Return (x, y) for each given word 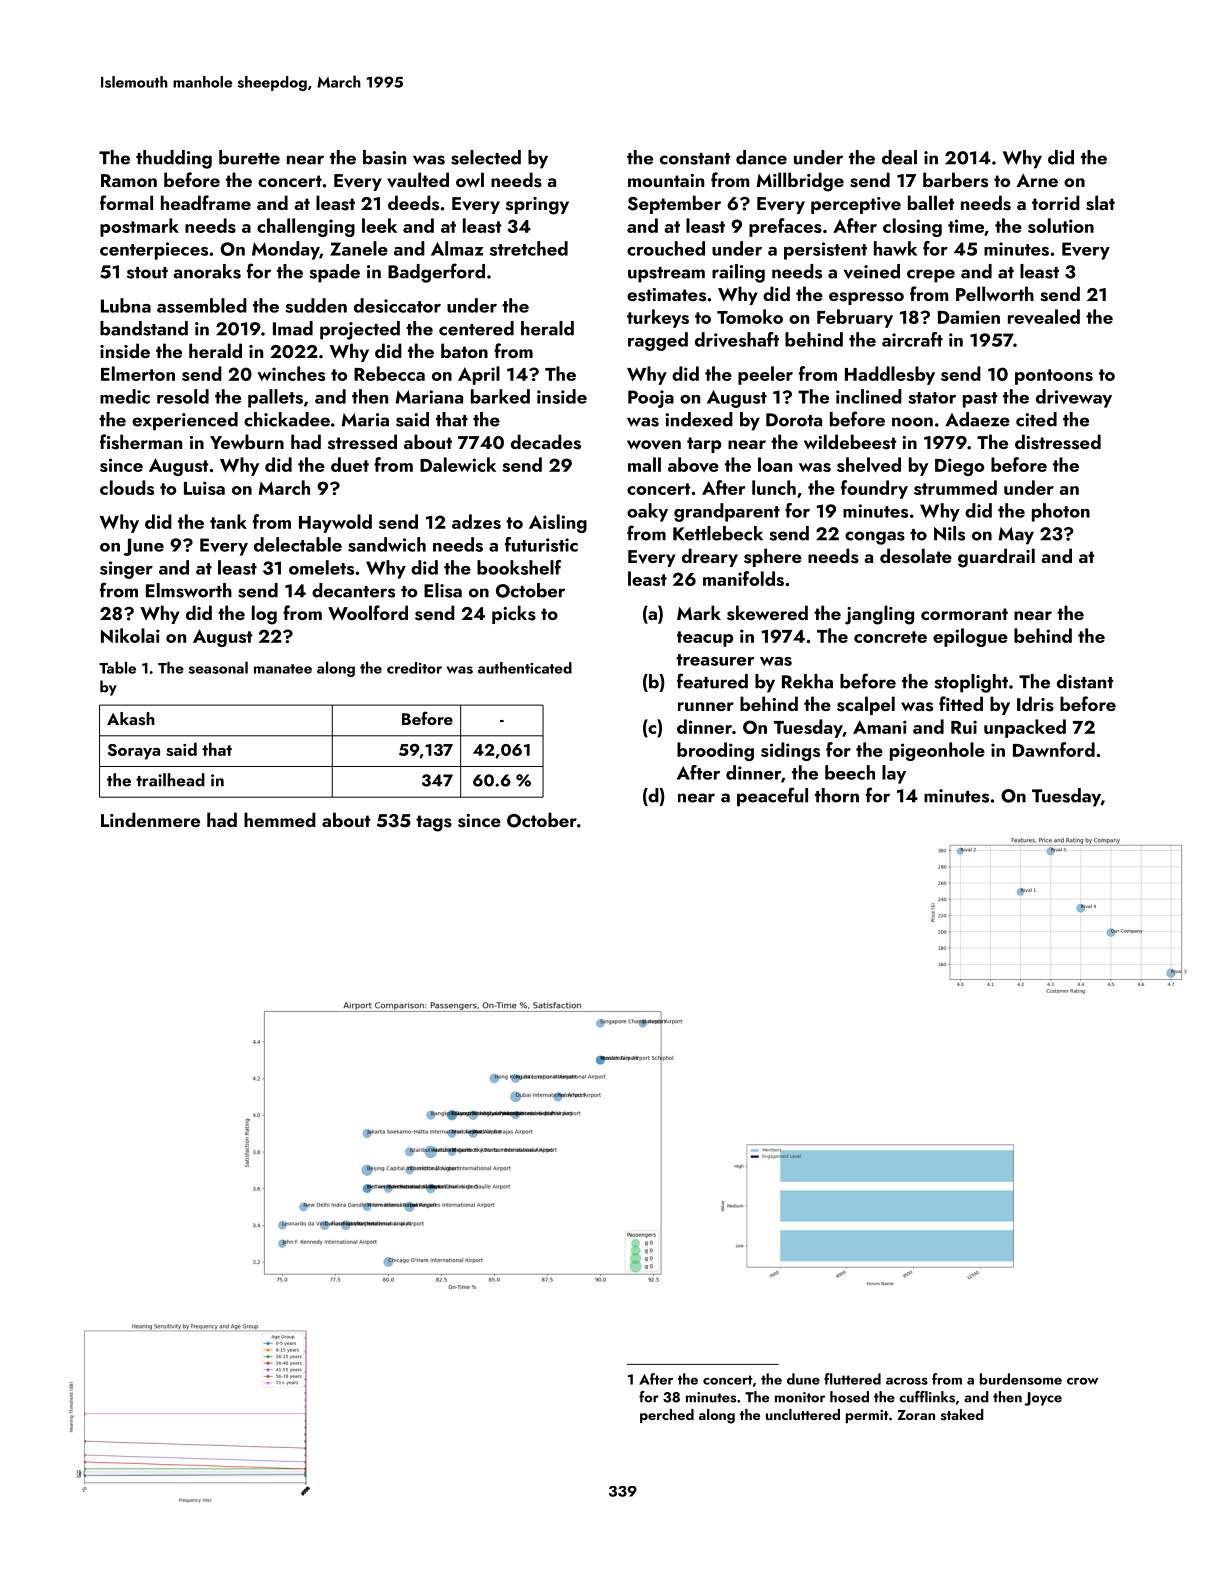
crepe (931, 276)
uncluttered (803, 1414)
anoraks (207, 271)
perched (667, 1416)
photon (1061, 512)
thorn (837, 795)
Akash (131, 719)
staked (962, 1414)
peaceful (772, 797)
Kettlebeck (718, 533)
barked (500, 396)
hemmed (280, 819)
